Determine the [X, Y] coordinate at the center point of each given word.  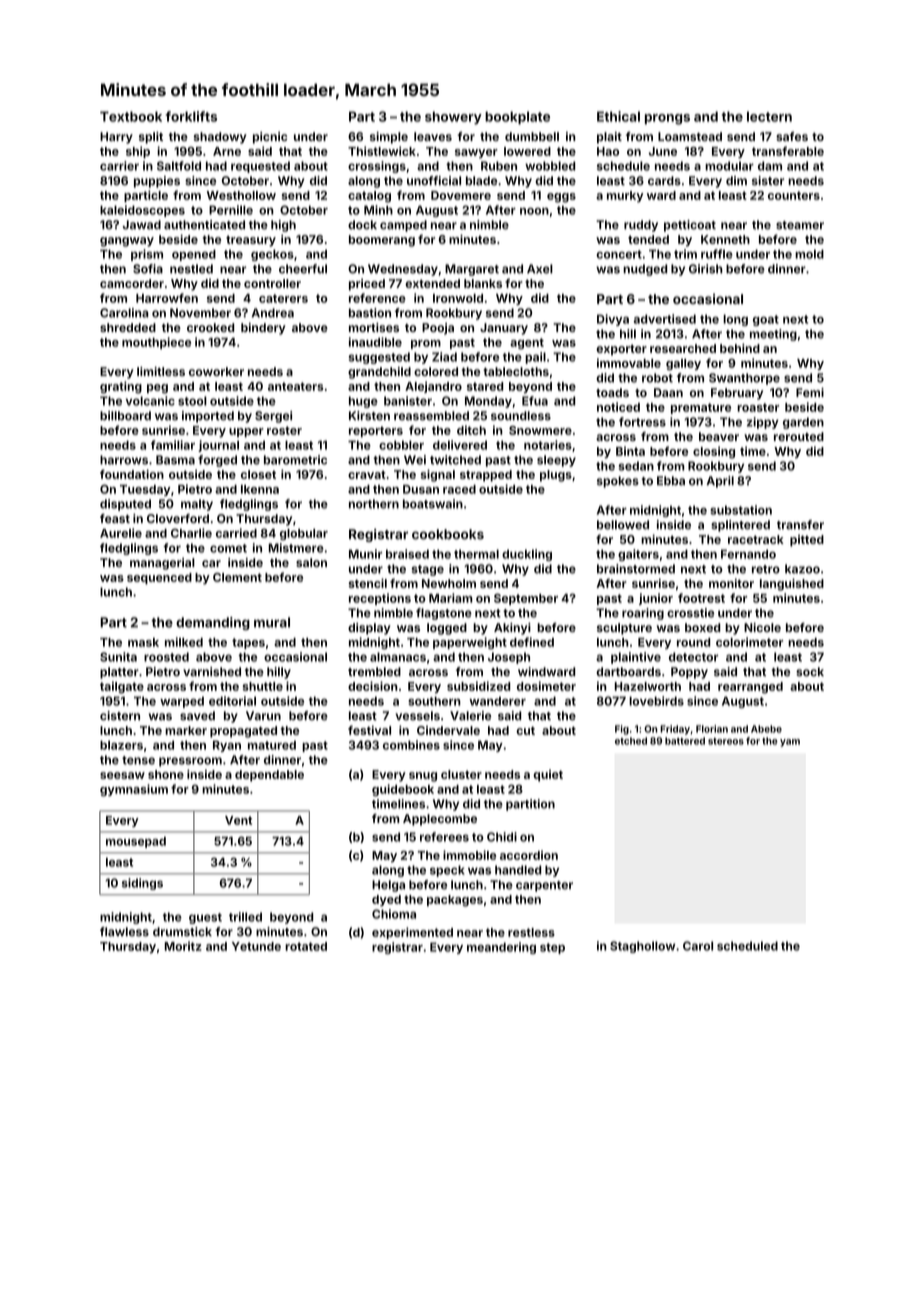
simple [389, 138]
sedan [636, 466]
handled [518, 870]
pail [535, 358]
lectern [769, 116]
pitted [807, 541]
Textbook [131, 116]
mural [272, 622]
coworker [216, 371]
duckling [527, 555]
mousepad [136, 842]
